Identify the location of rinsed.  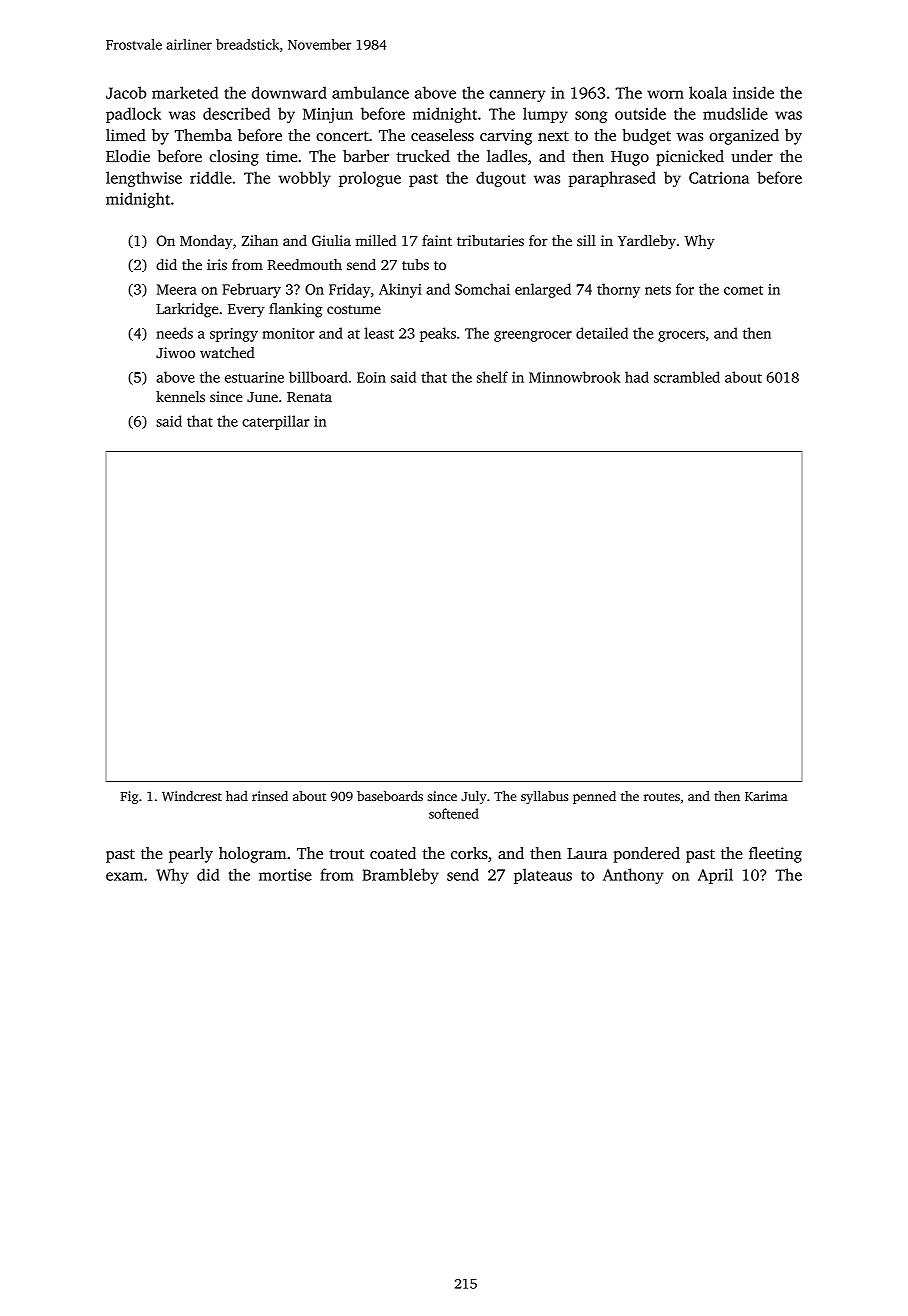
(270, 796).
